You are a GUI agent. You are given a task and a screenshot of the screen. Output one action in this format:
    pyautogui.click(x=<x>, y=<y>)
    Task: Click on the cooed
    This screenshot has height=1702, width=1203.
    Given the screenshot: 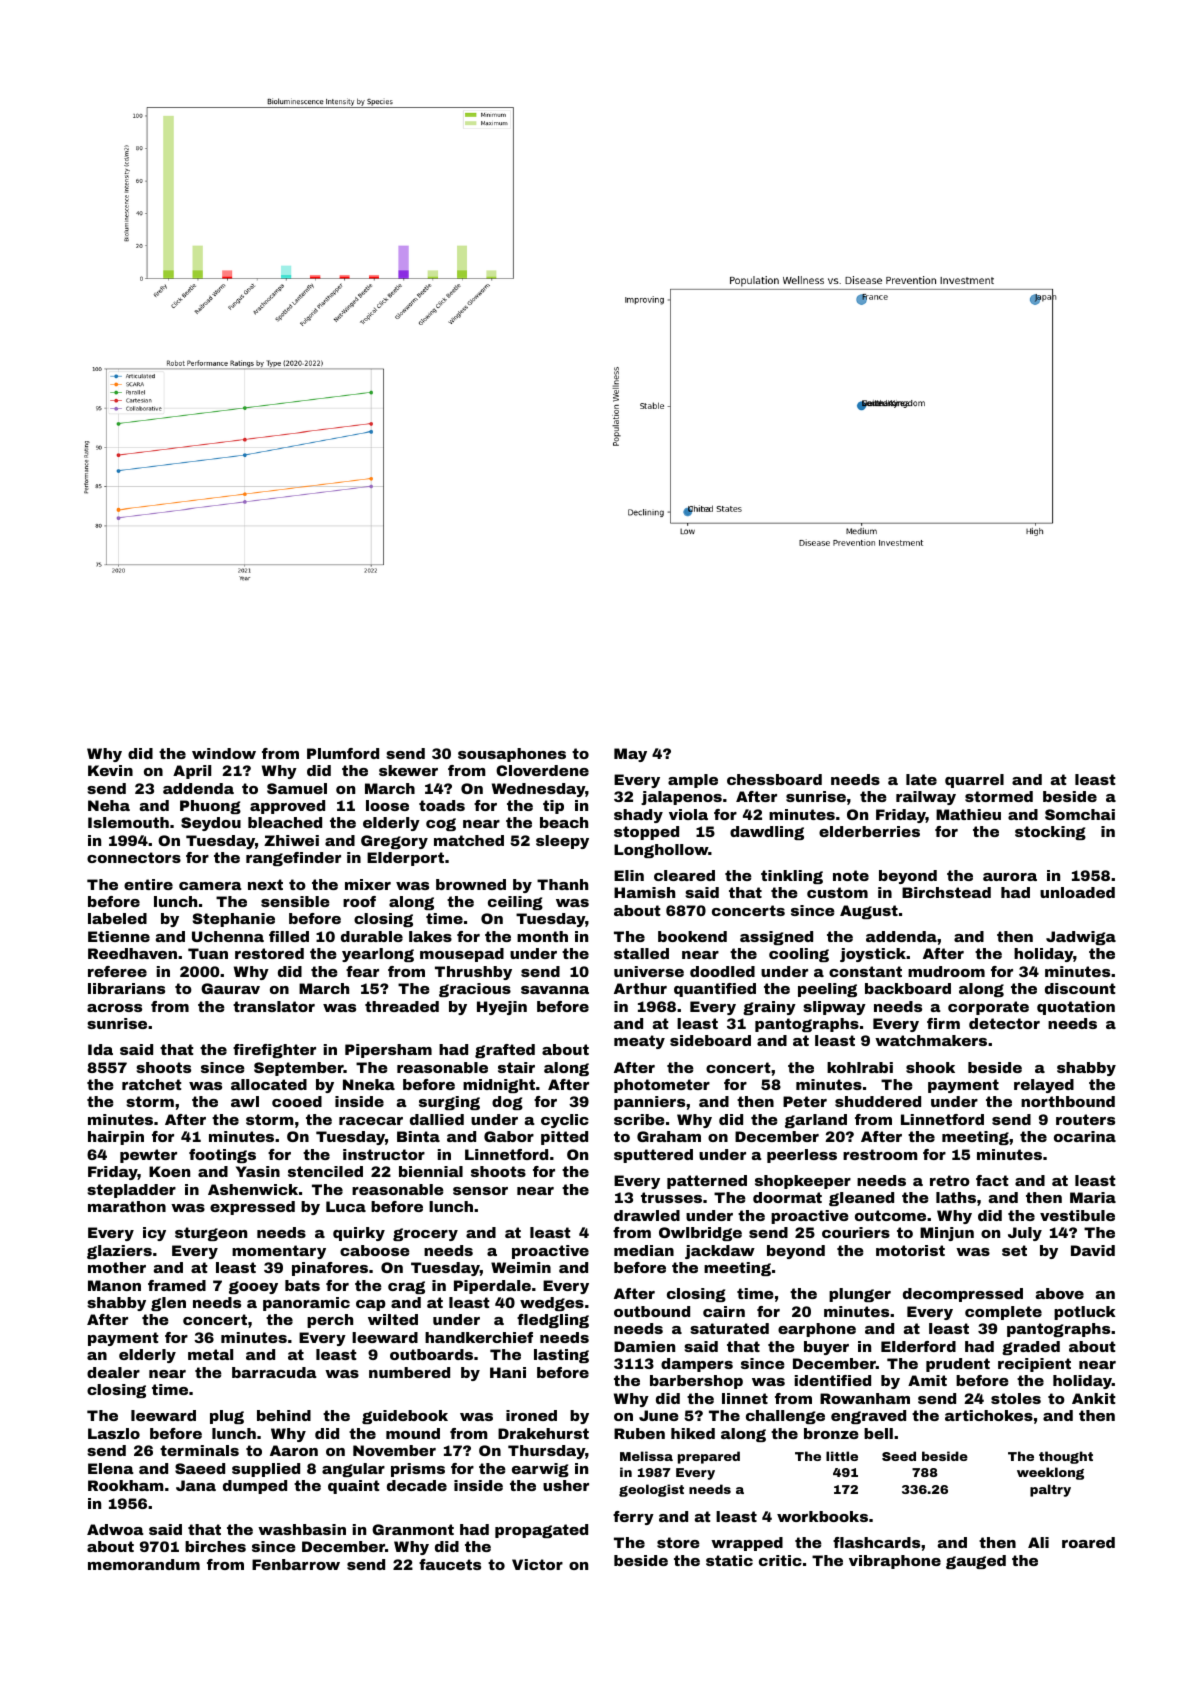 What is the action you would take?
    pyautogui.click(x=297, y=1101)
